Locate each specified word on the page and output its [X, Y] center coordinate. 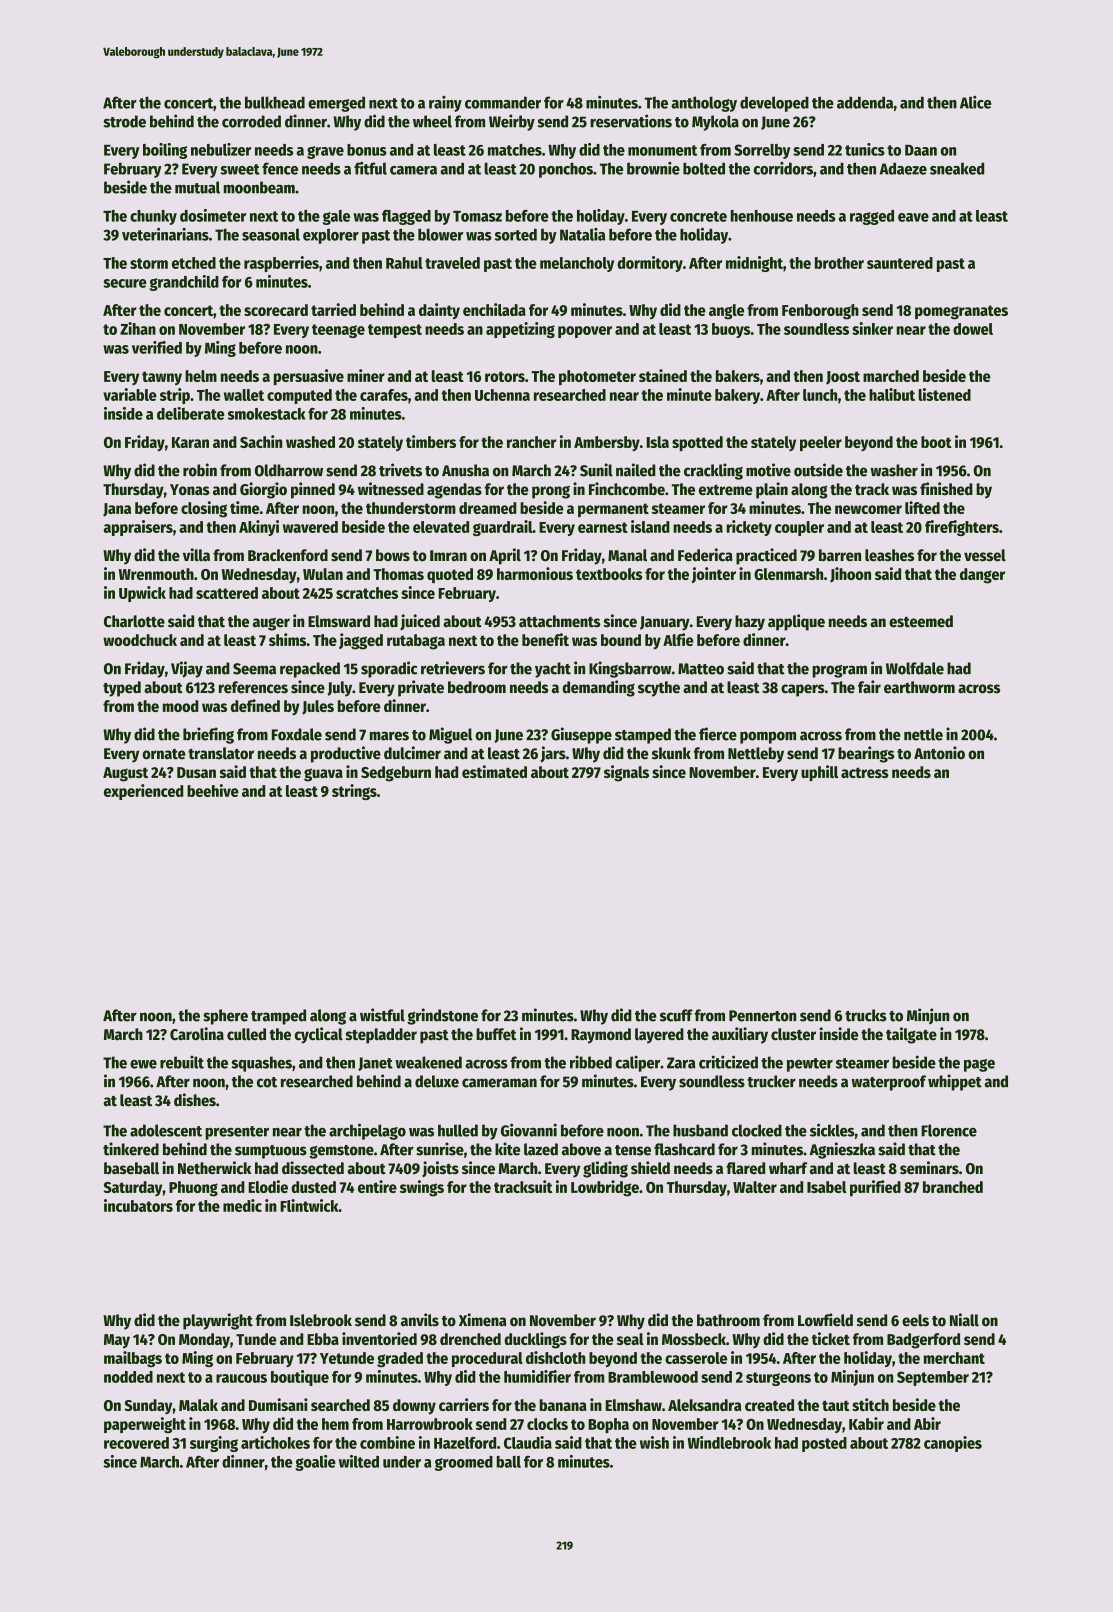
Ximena [482, 1320]
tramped [278, 1017]
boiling [165, 151]
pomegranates [961, 312]
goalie [315, 1463]
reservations [631, 121]
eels [915, 1320]
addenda [865, 102]
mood [181, 706]
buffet [496, 1034]
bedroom [477, 687]
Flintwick [309, 1205]
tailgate [911, 1035]
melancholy [577, 264]
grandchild [184, 283]
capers [803, 690]
